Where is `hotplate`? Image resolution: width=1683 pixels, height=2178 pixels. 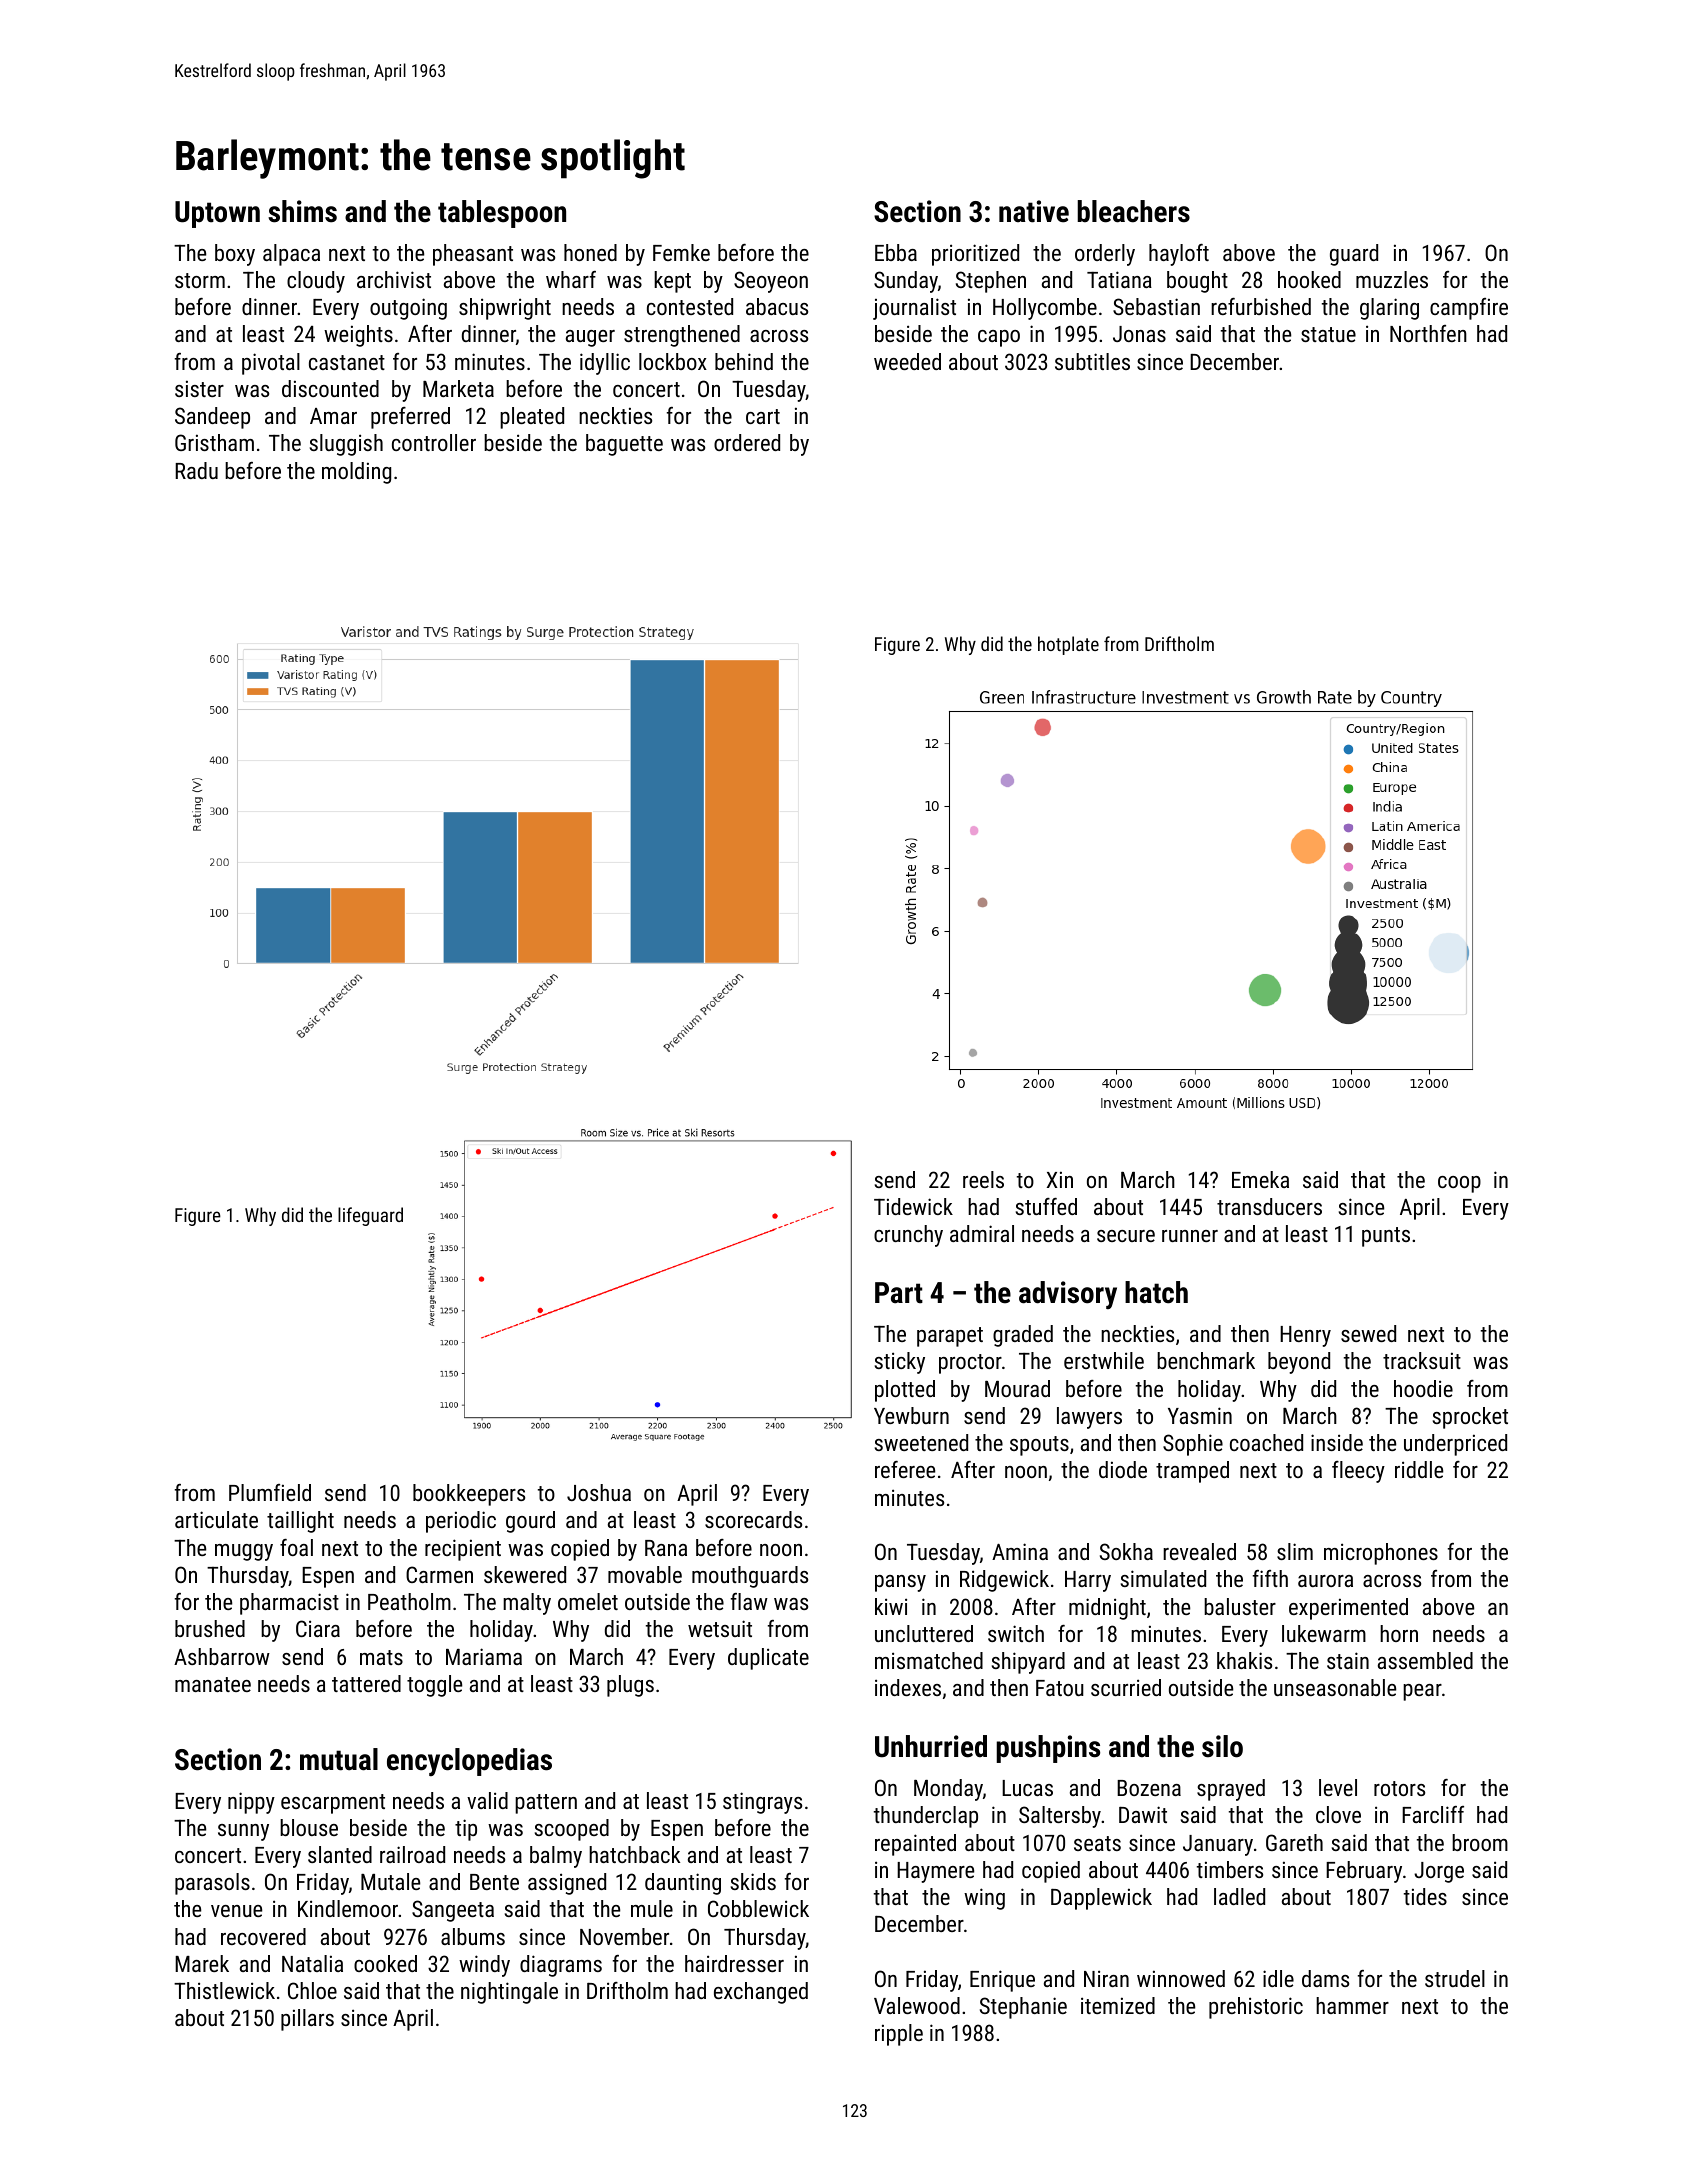
hotplate is located at coordinates (1068, 645).
